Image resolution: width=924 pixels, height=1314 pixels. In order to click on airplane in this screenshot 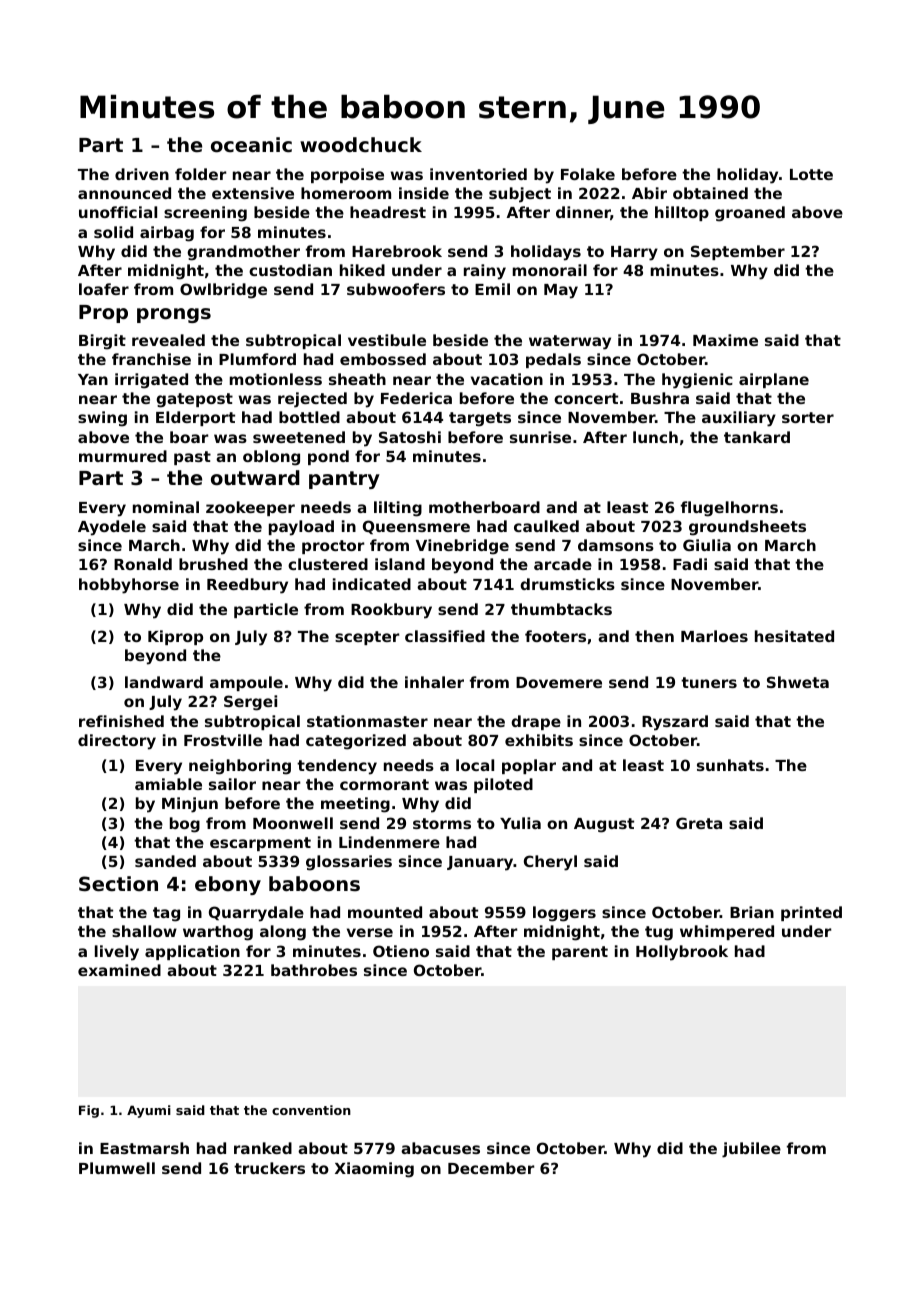, I will do `click(774, 380)`.
